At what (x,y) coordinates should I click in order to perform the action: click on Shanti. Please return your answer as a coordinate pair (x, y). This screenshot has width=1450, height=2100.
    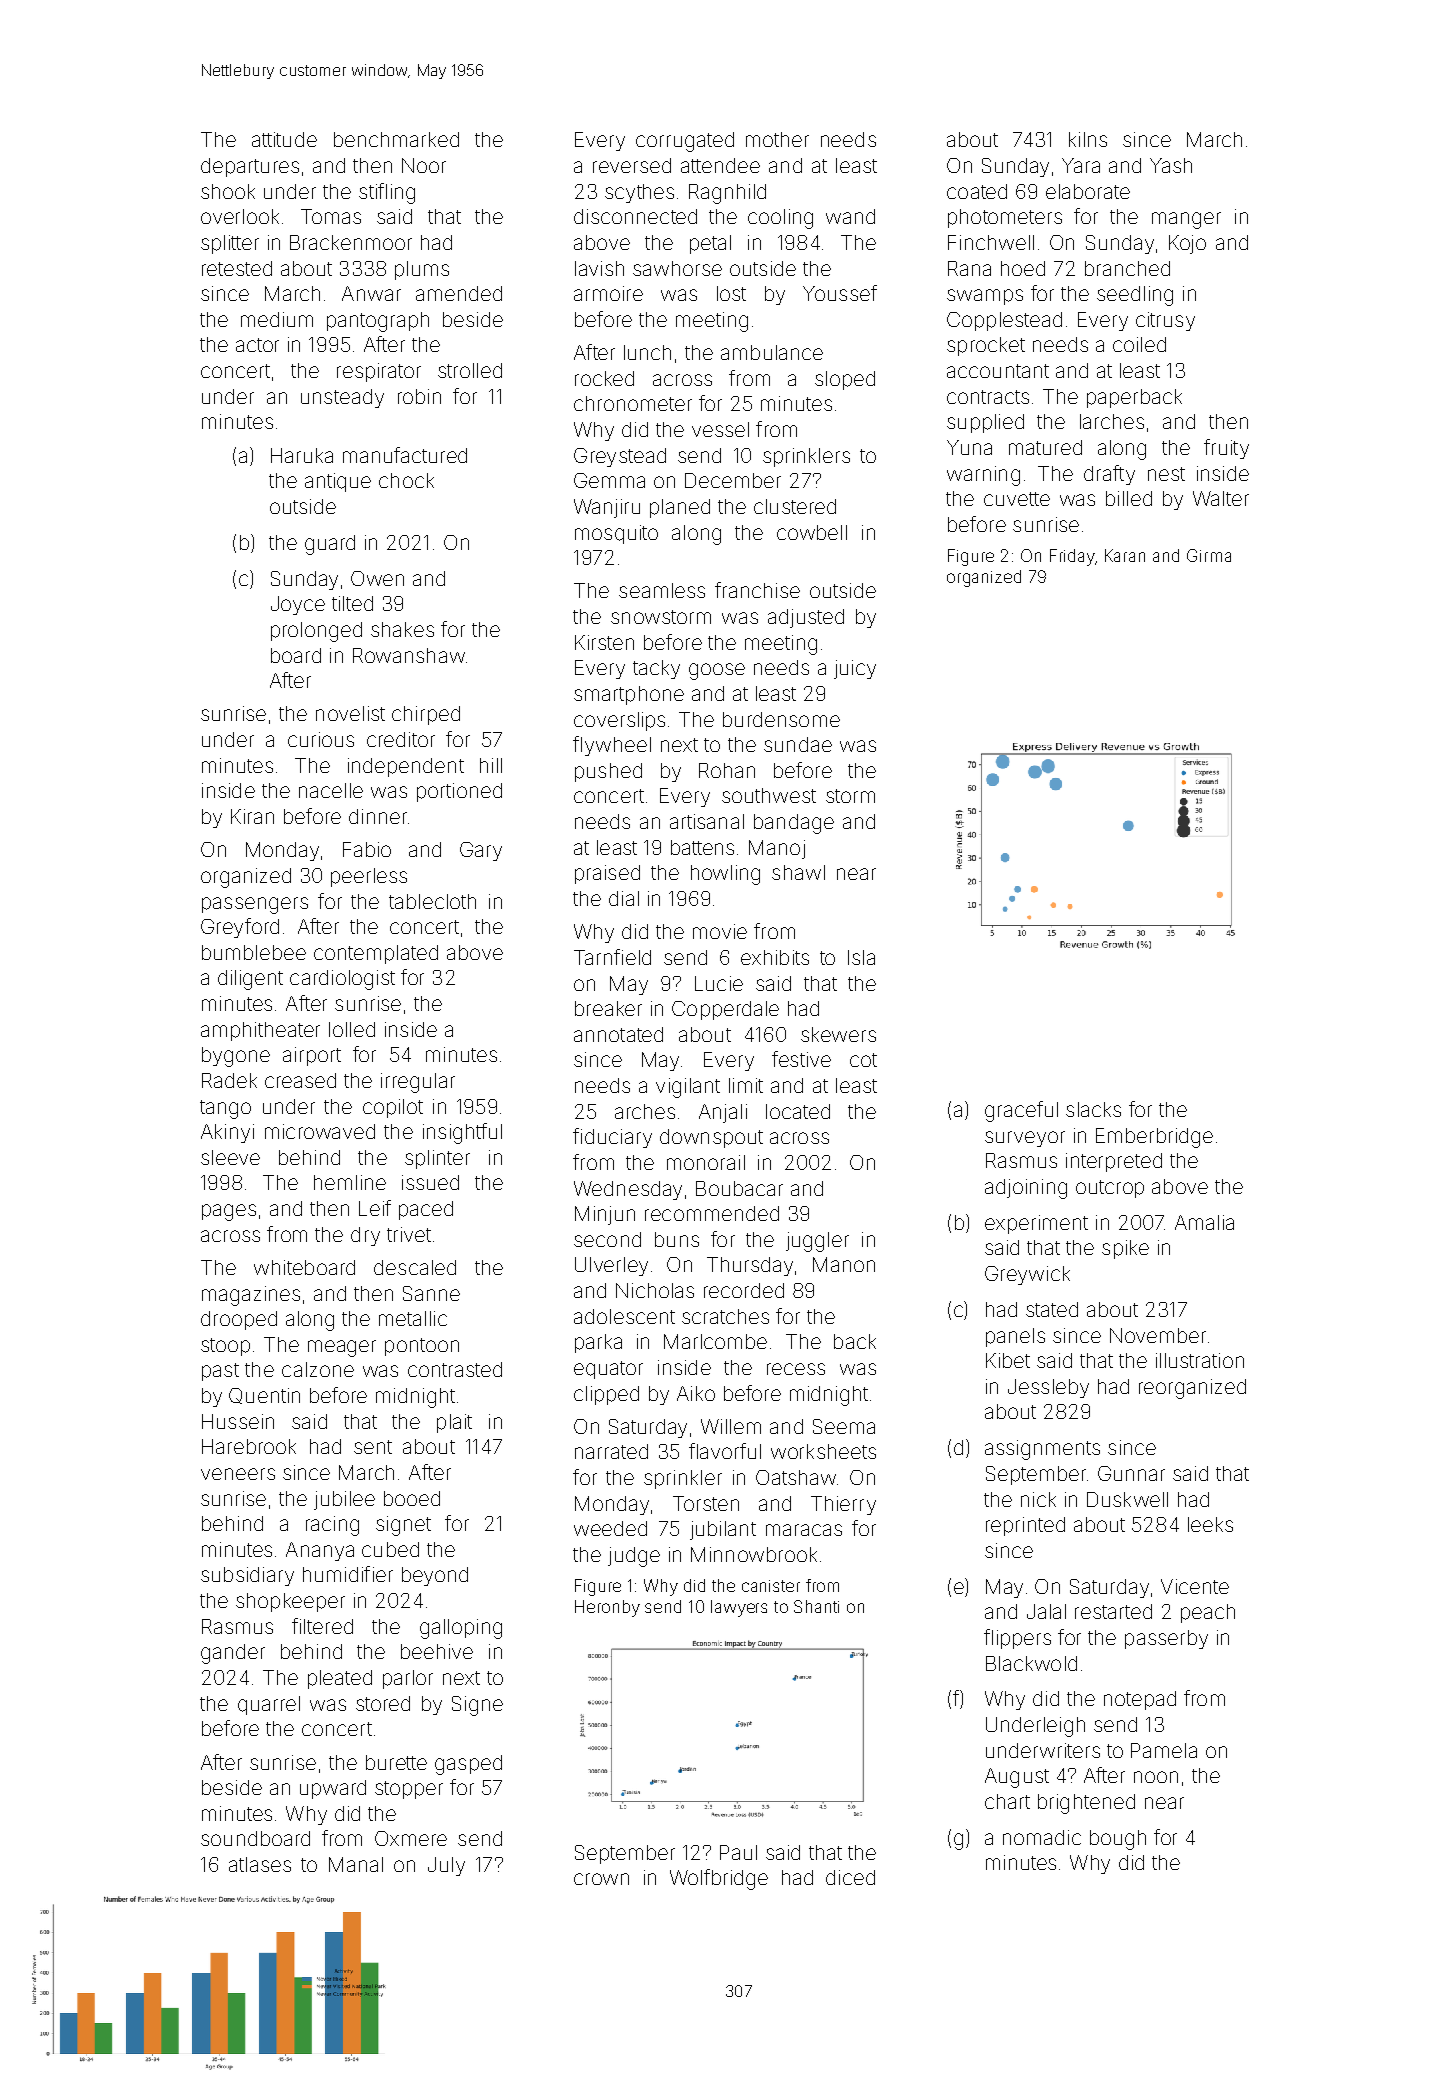
    Looking at the image, I should click on (816, 1606).
